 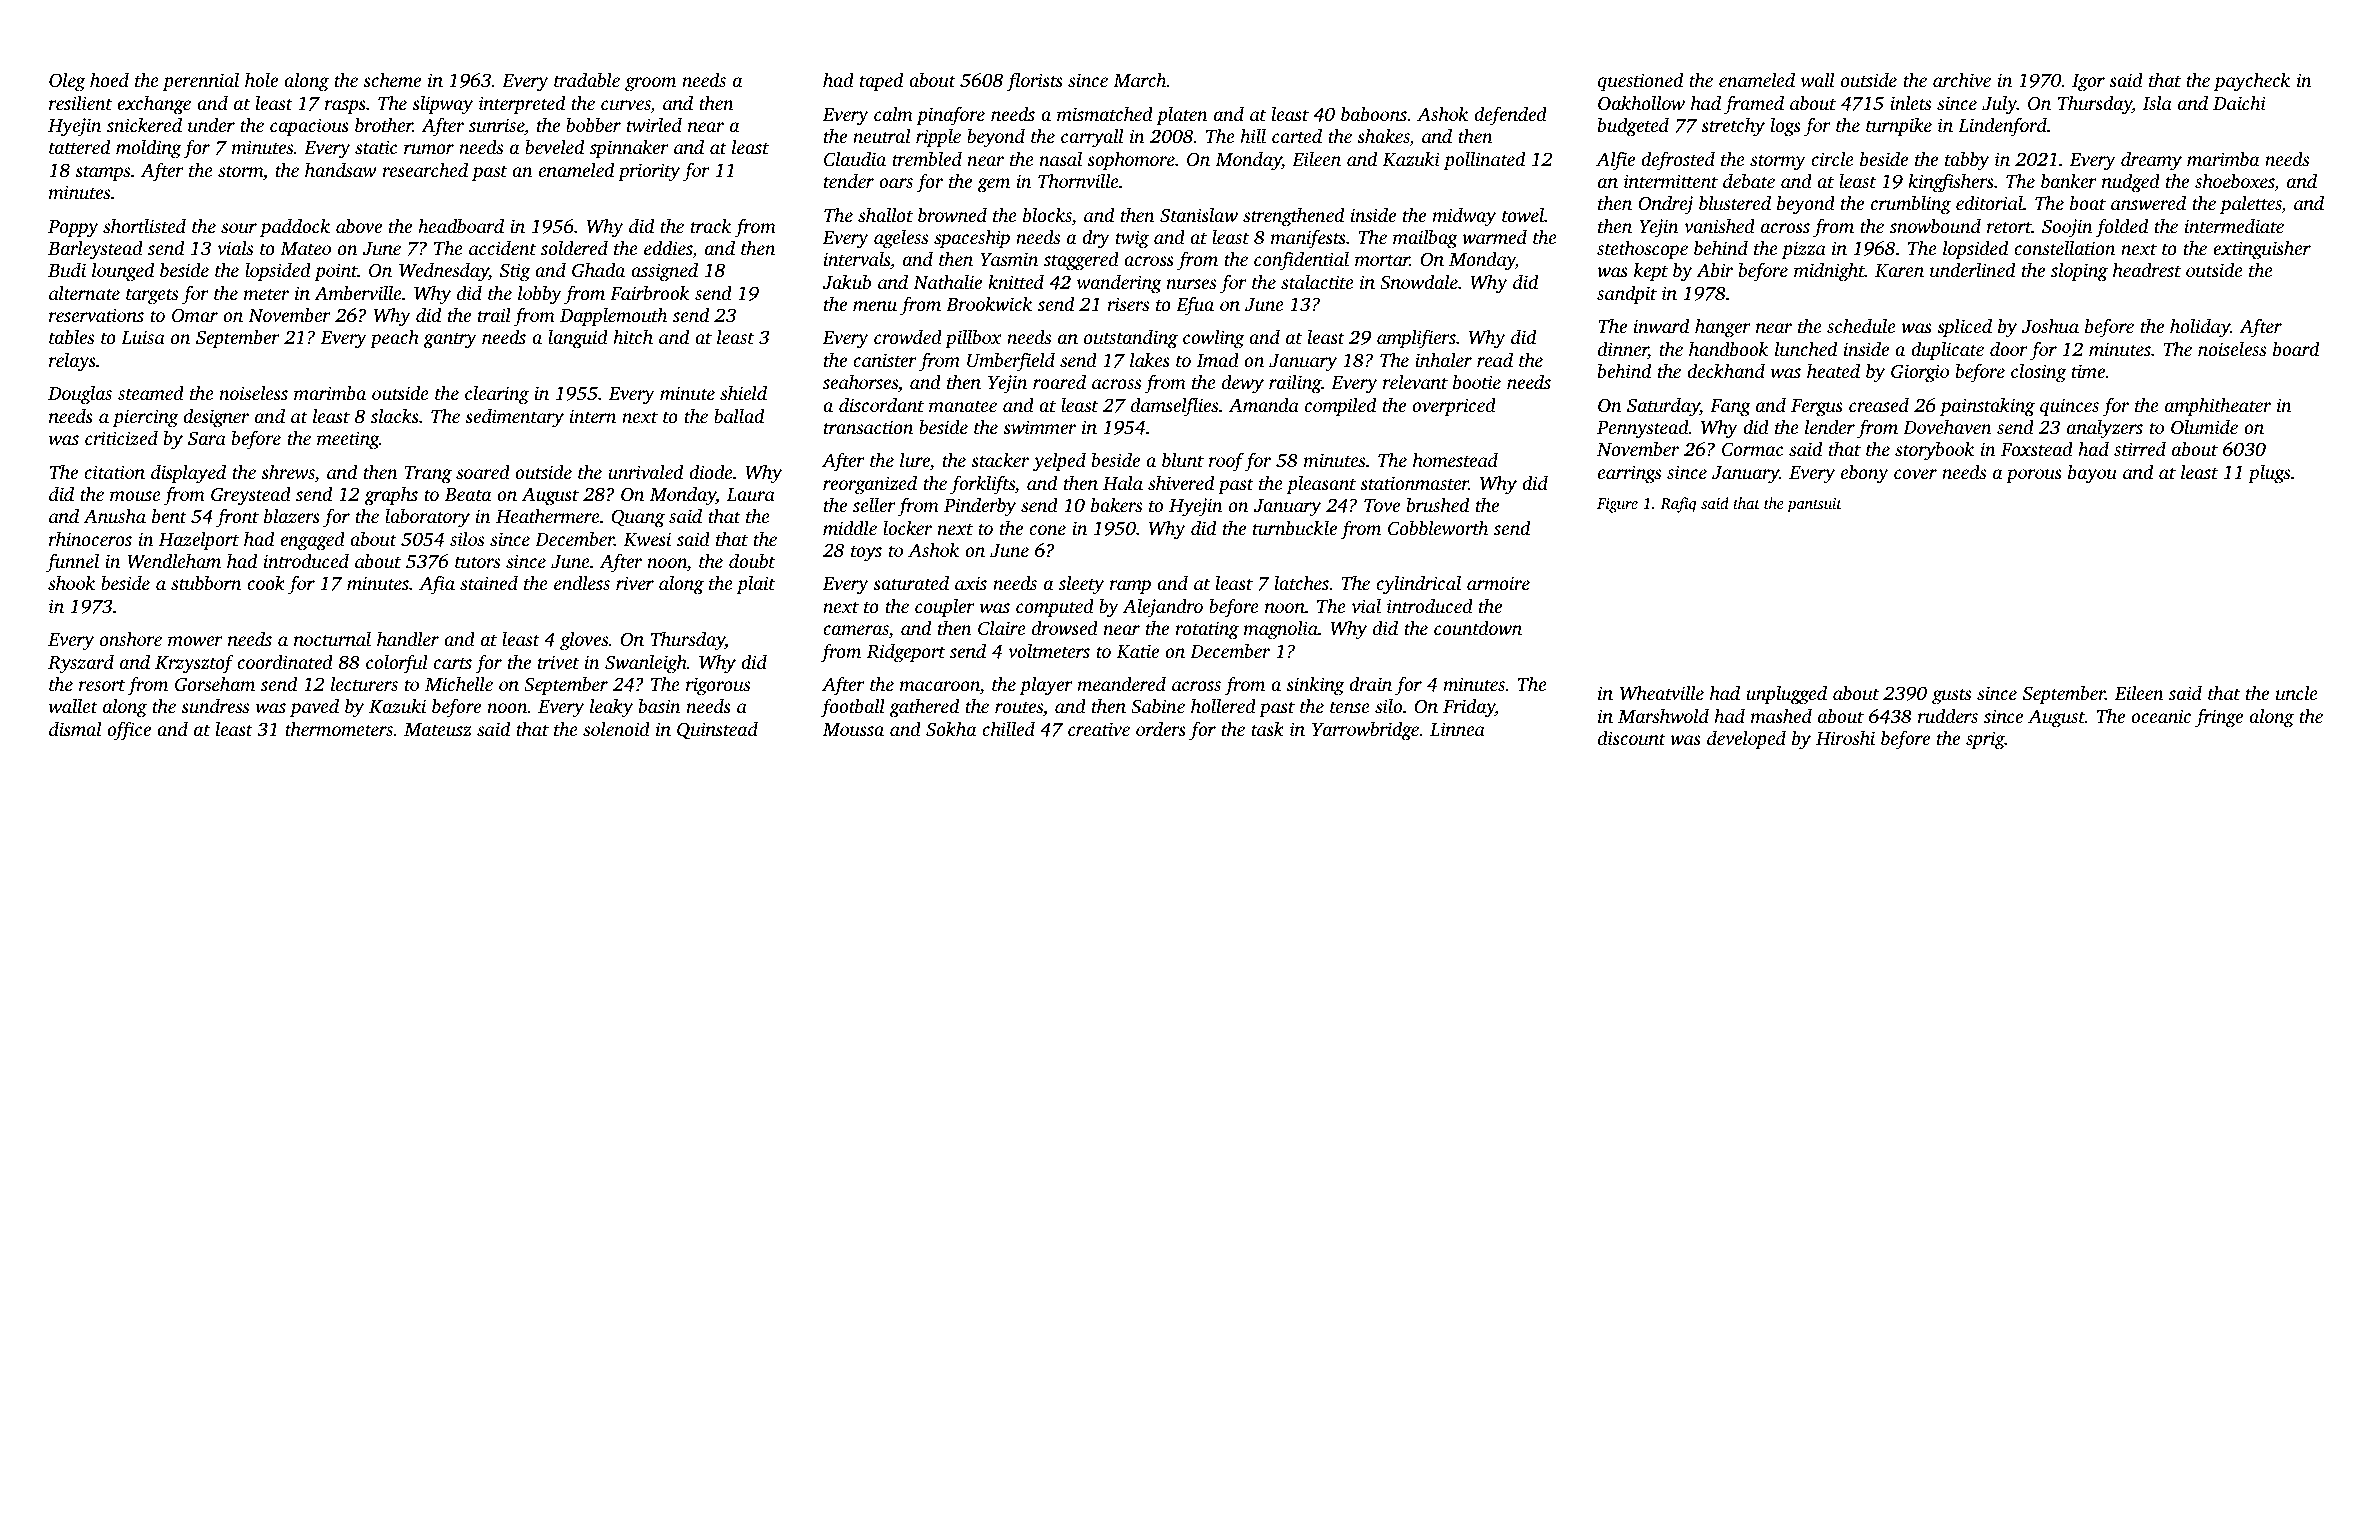 What do you see at coordinates (2105, 429) in the screenshot?
I see `analyzers` at bounding box center [2105, 429].
